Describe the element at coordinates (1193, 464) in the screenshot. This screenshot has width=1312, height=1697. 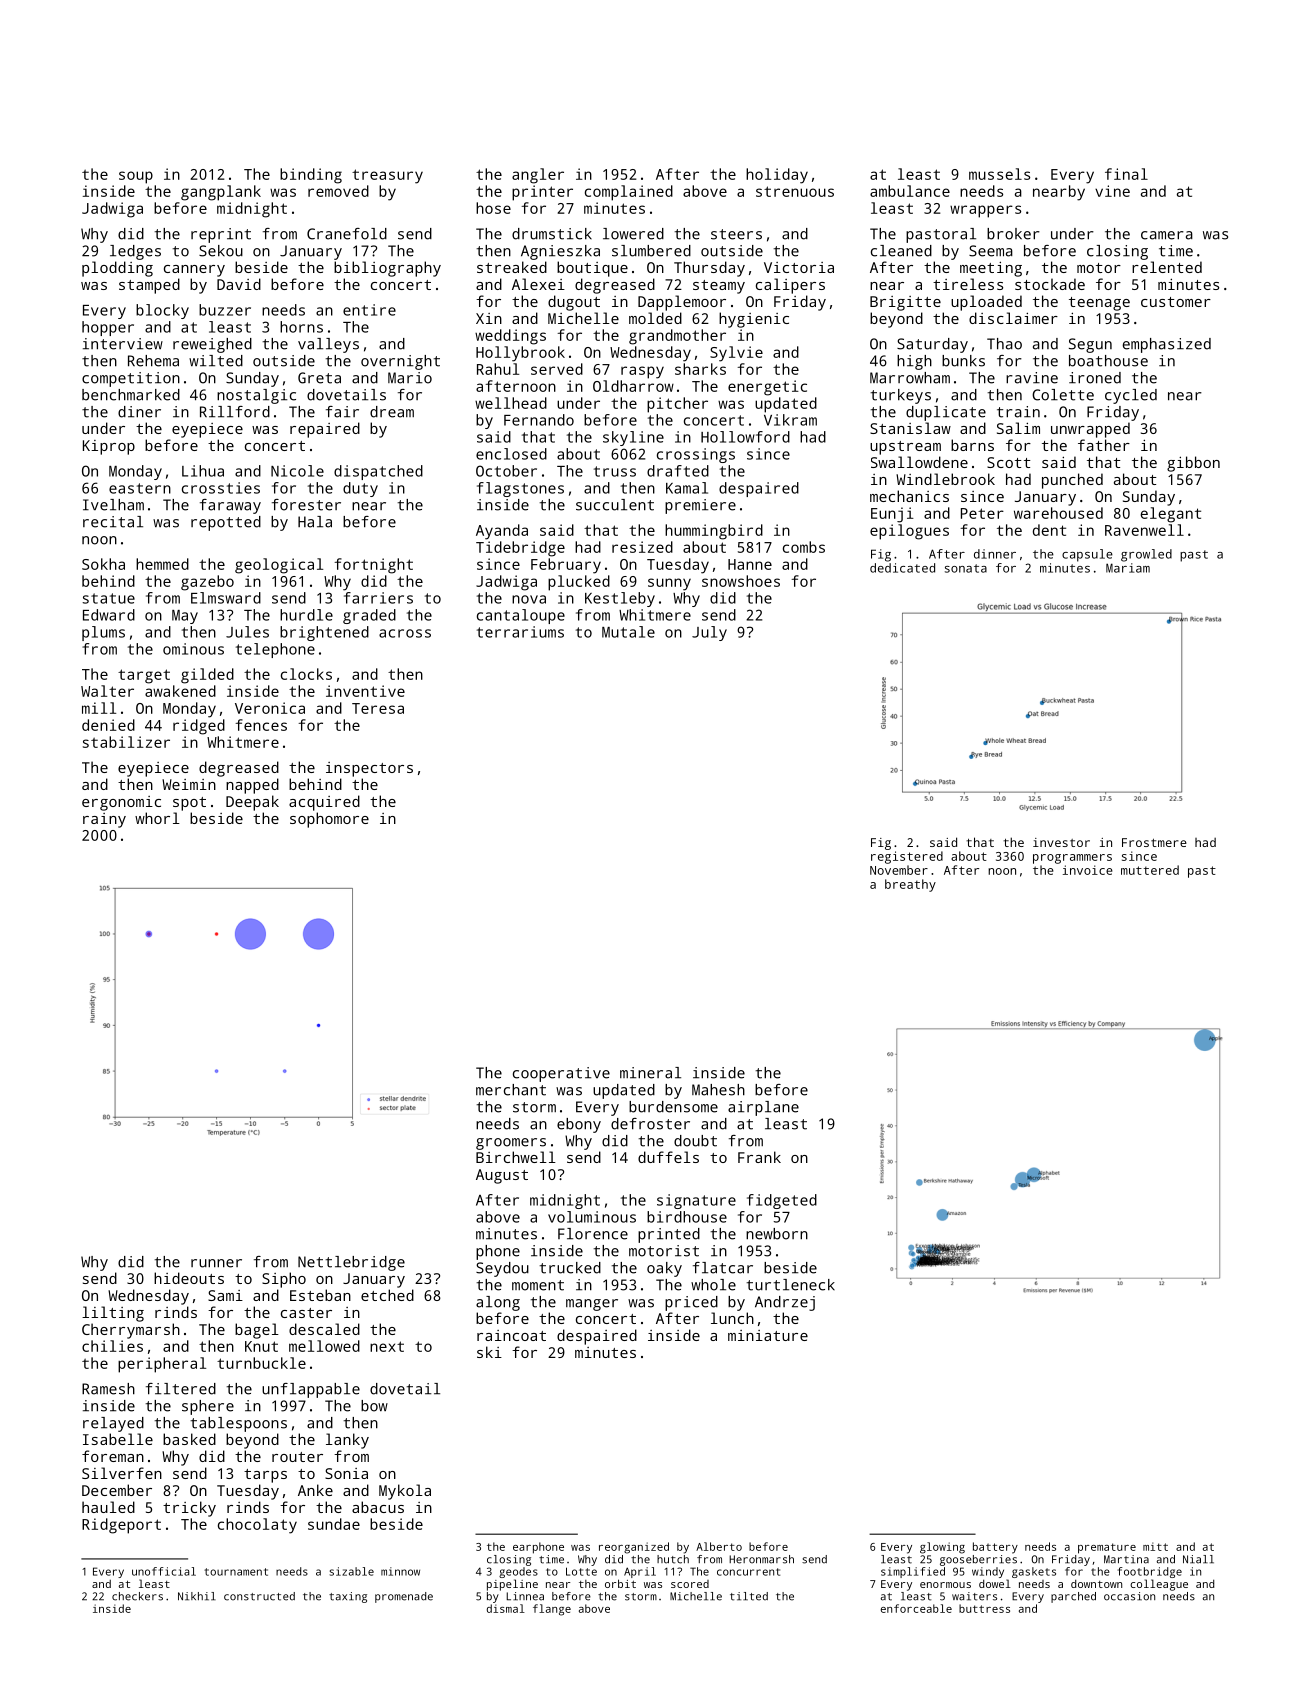
I see `gibbon` at that location.
